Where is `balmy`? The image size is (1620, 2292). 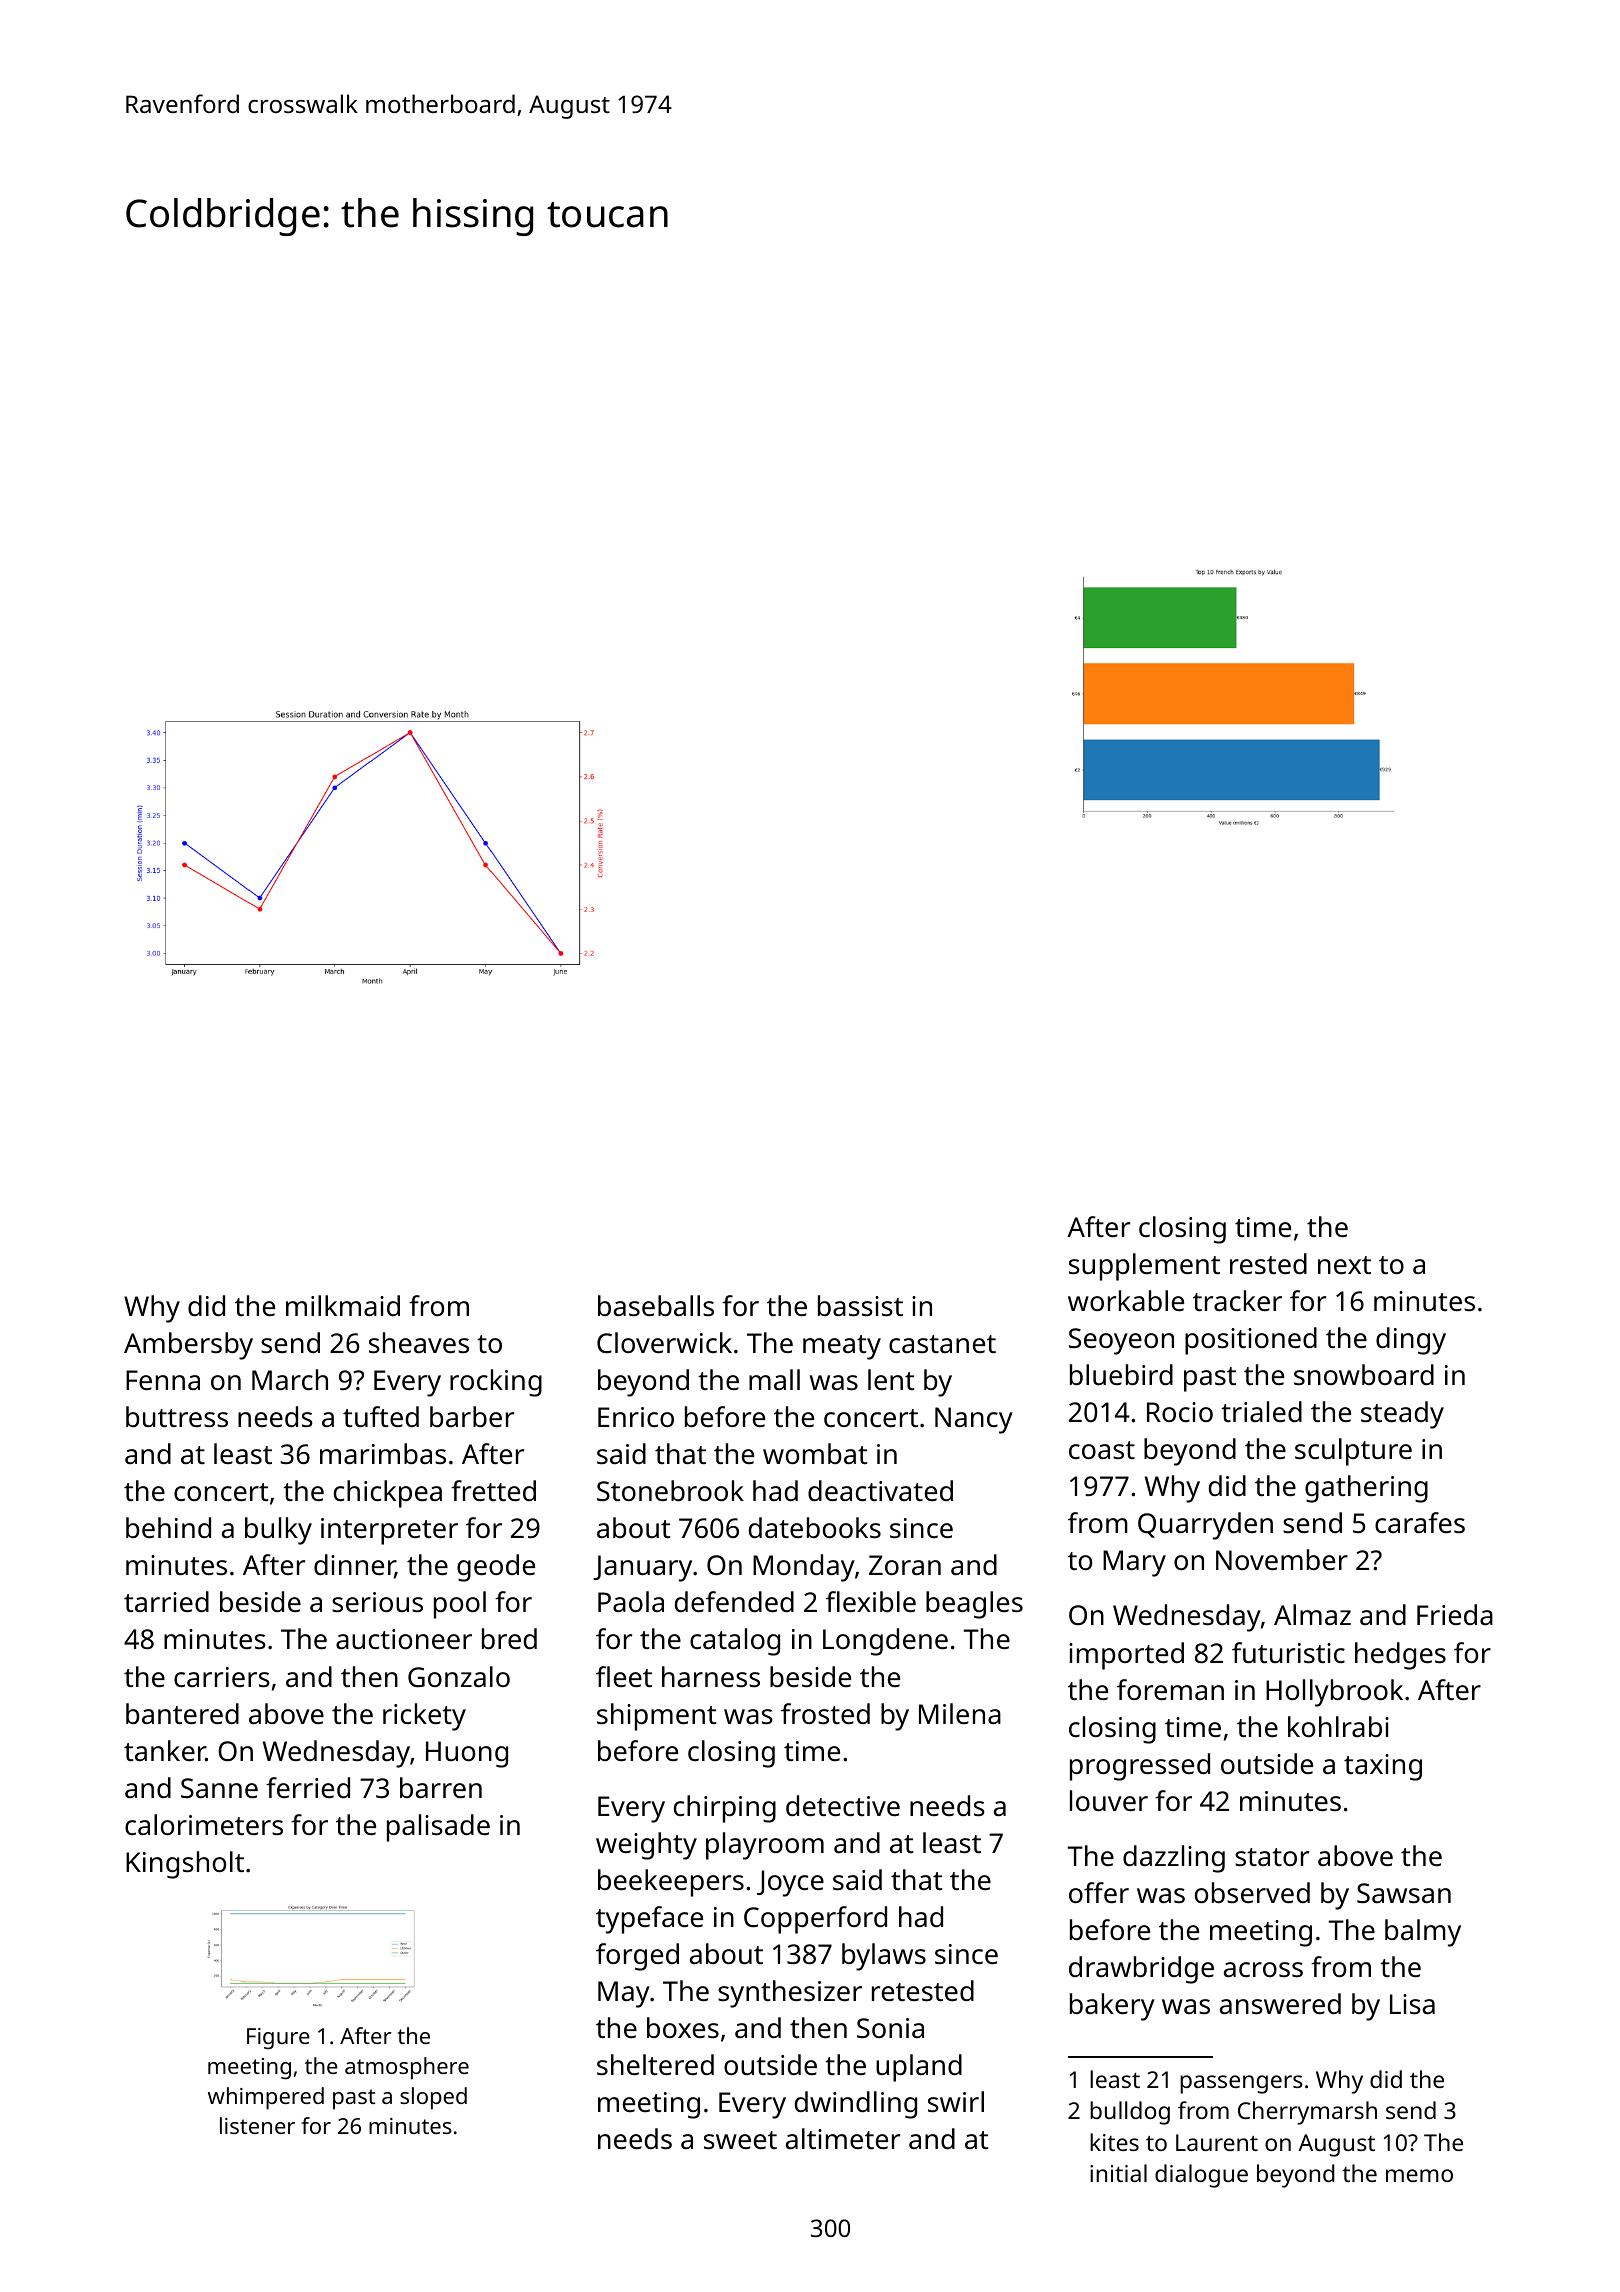
balmy is located at coordinates (1423, 1933).
